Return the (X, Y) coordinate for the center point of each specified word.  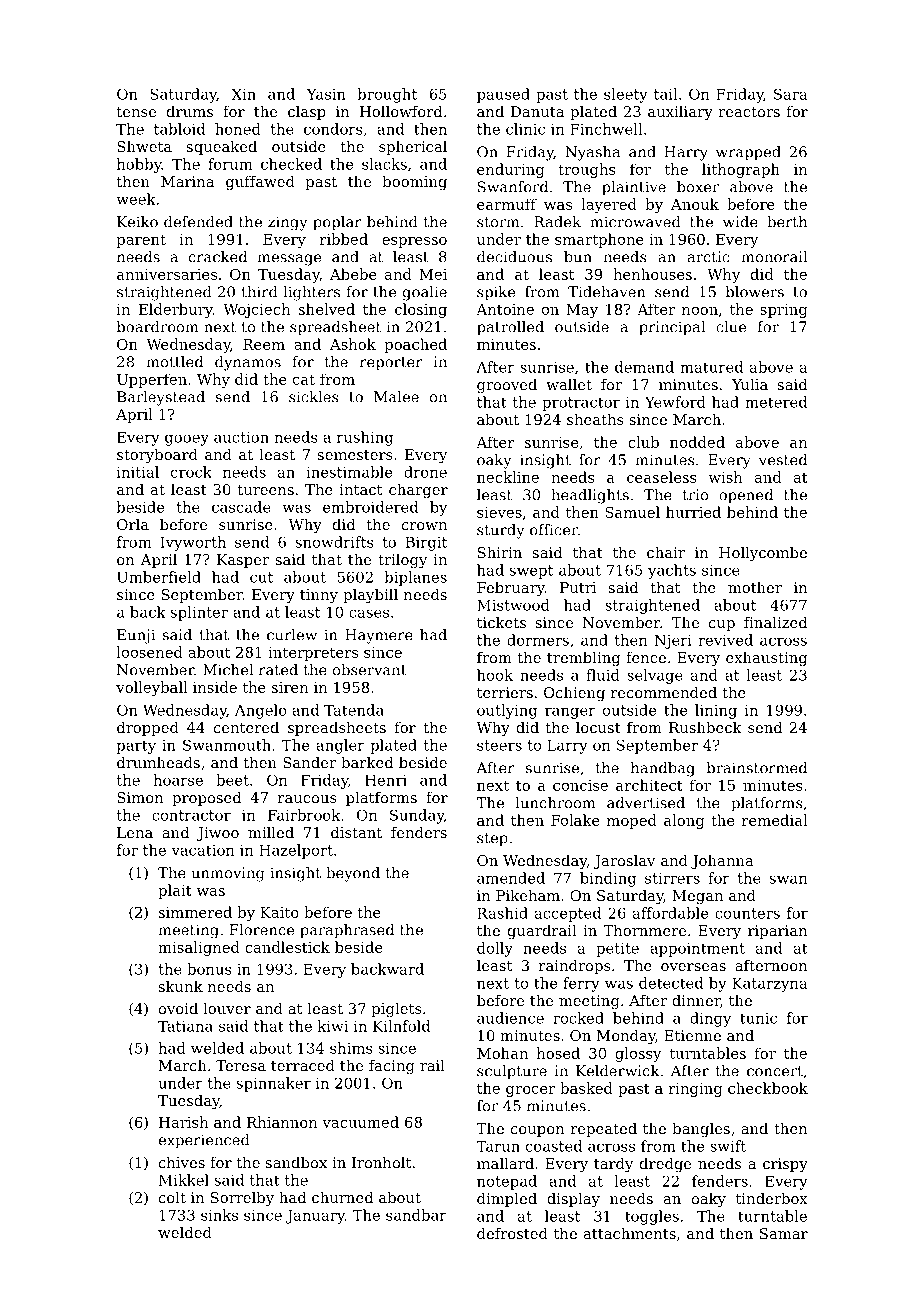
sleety (626, 95)
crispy (785, 1165)
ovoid (178, 1008)
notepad (507, 1182)
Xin (244, 94)
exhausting (766, 659)
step (492, 840)
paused (503, 95)
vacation (202, 850)
